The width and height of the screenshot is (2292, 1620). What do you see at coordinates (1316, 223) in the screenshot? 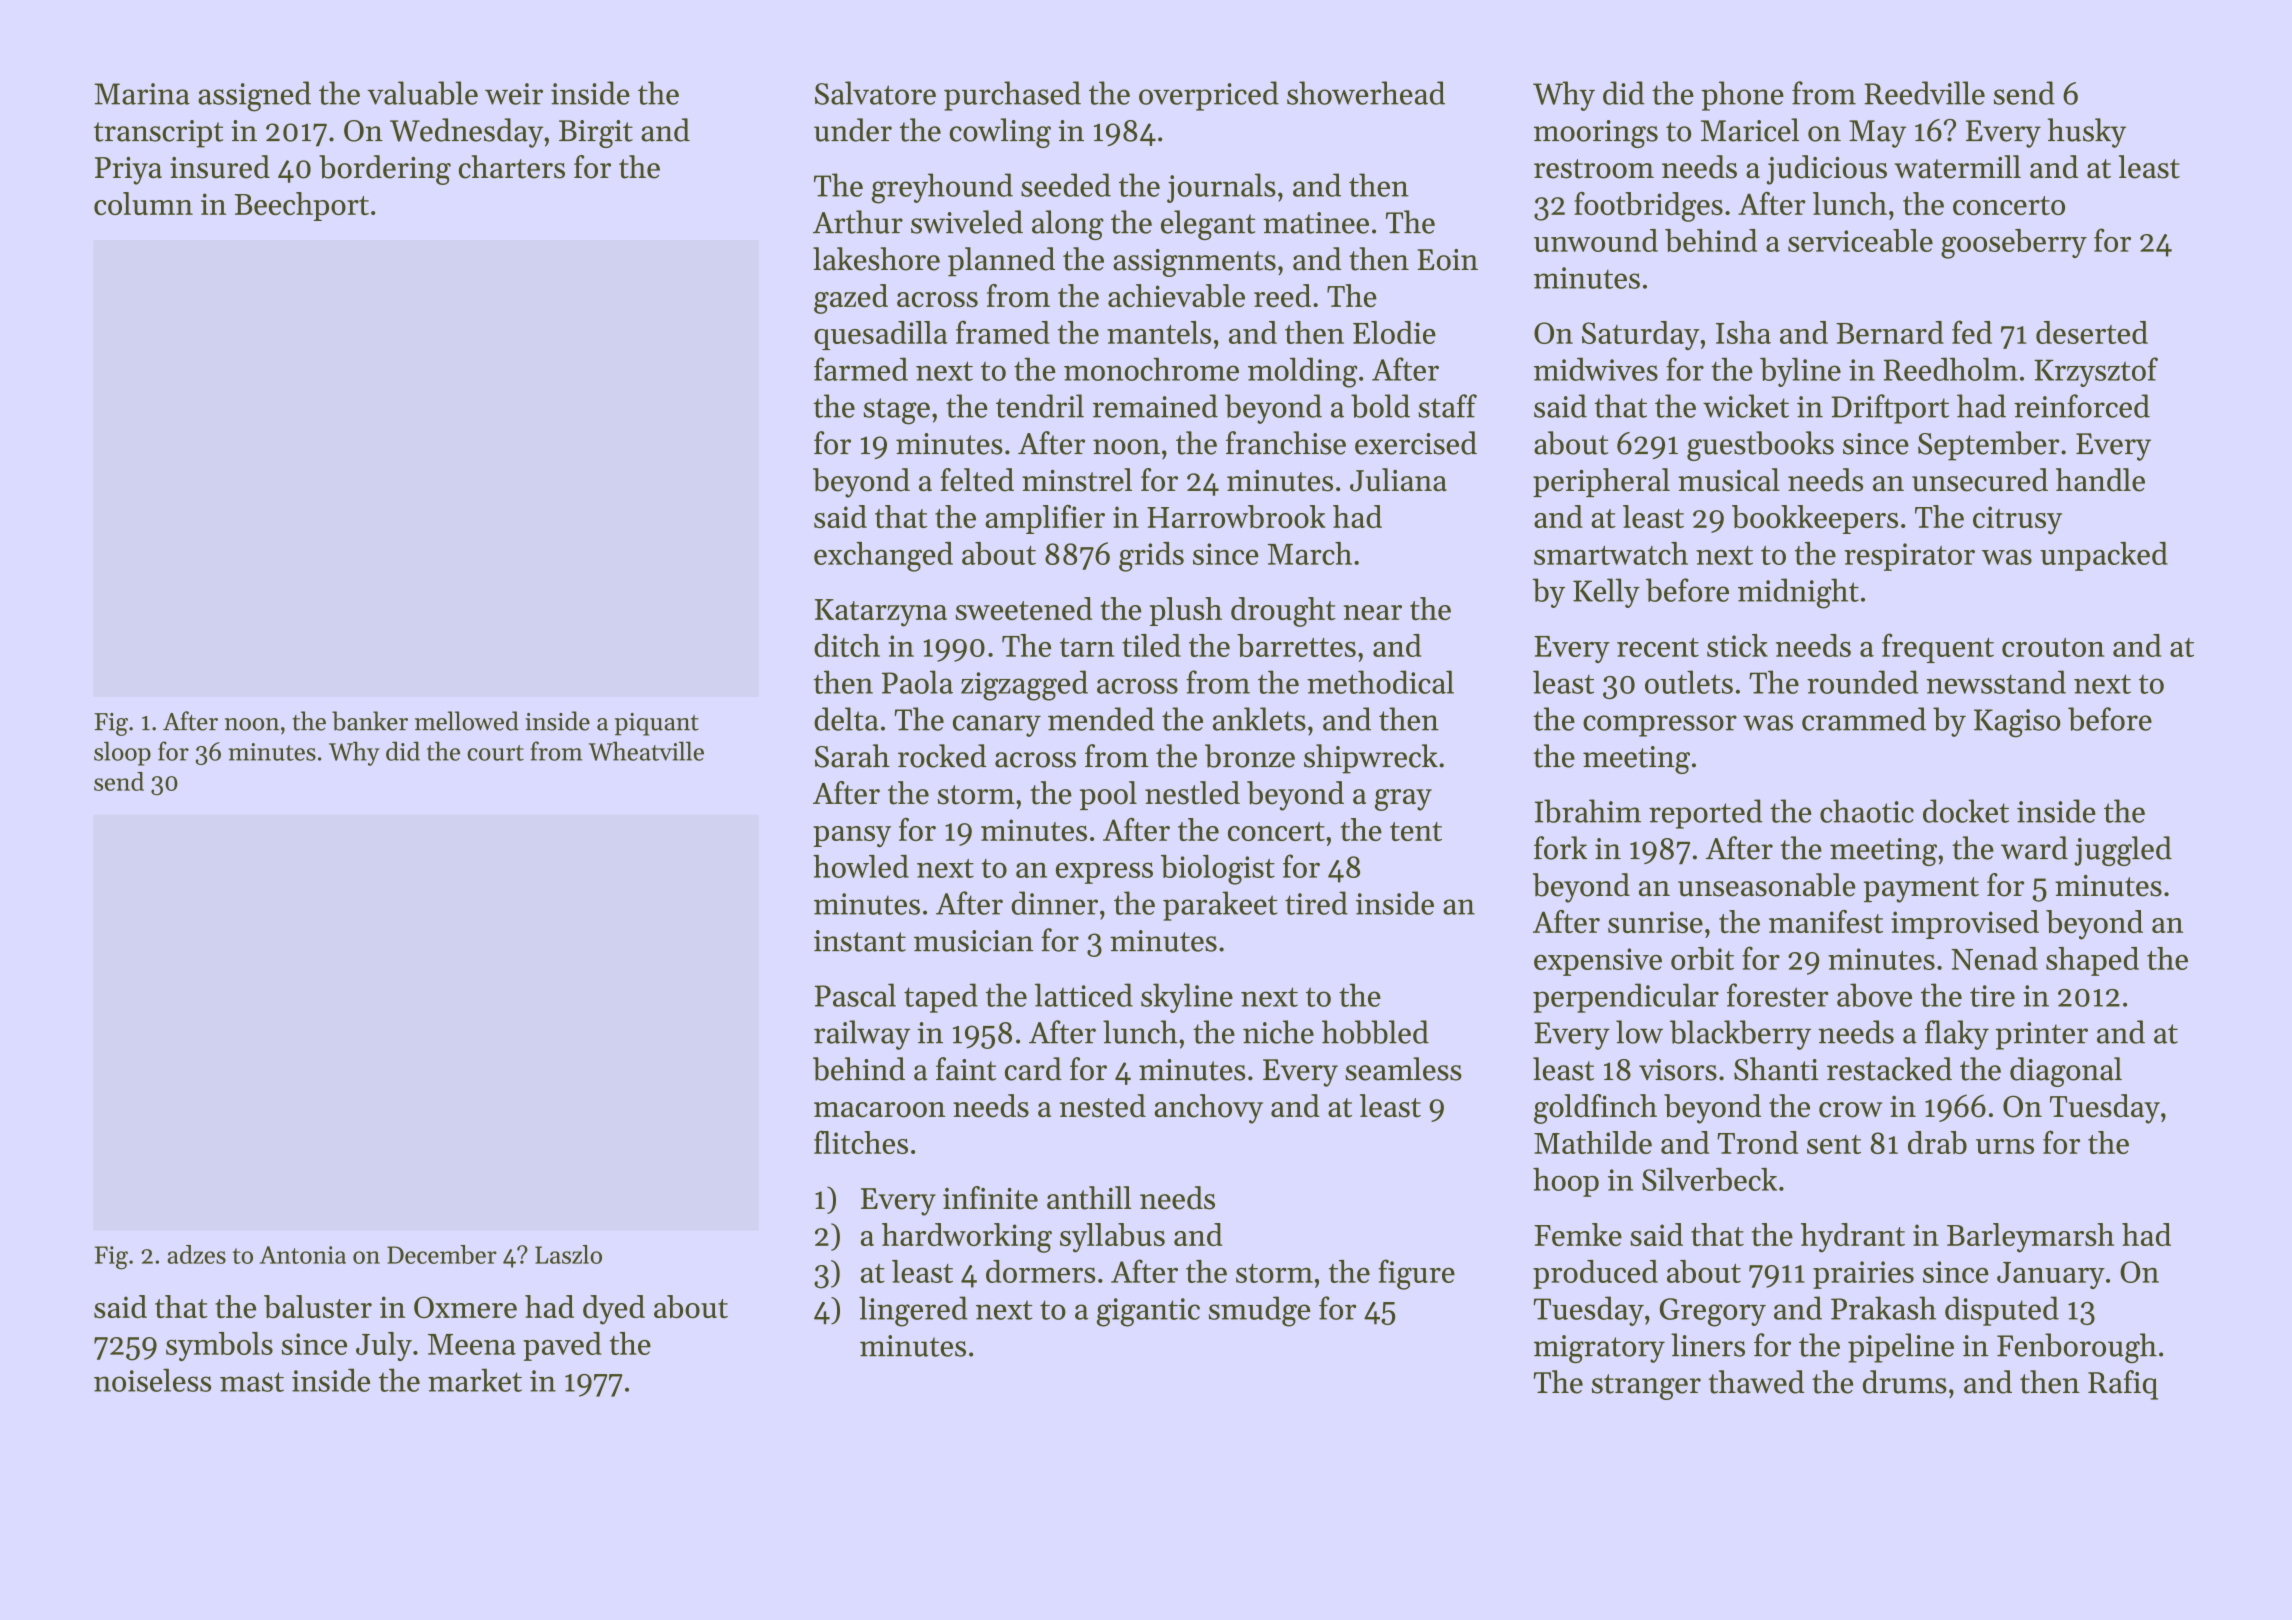
I see `matinee` at bounding box center [1316, 223].
